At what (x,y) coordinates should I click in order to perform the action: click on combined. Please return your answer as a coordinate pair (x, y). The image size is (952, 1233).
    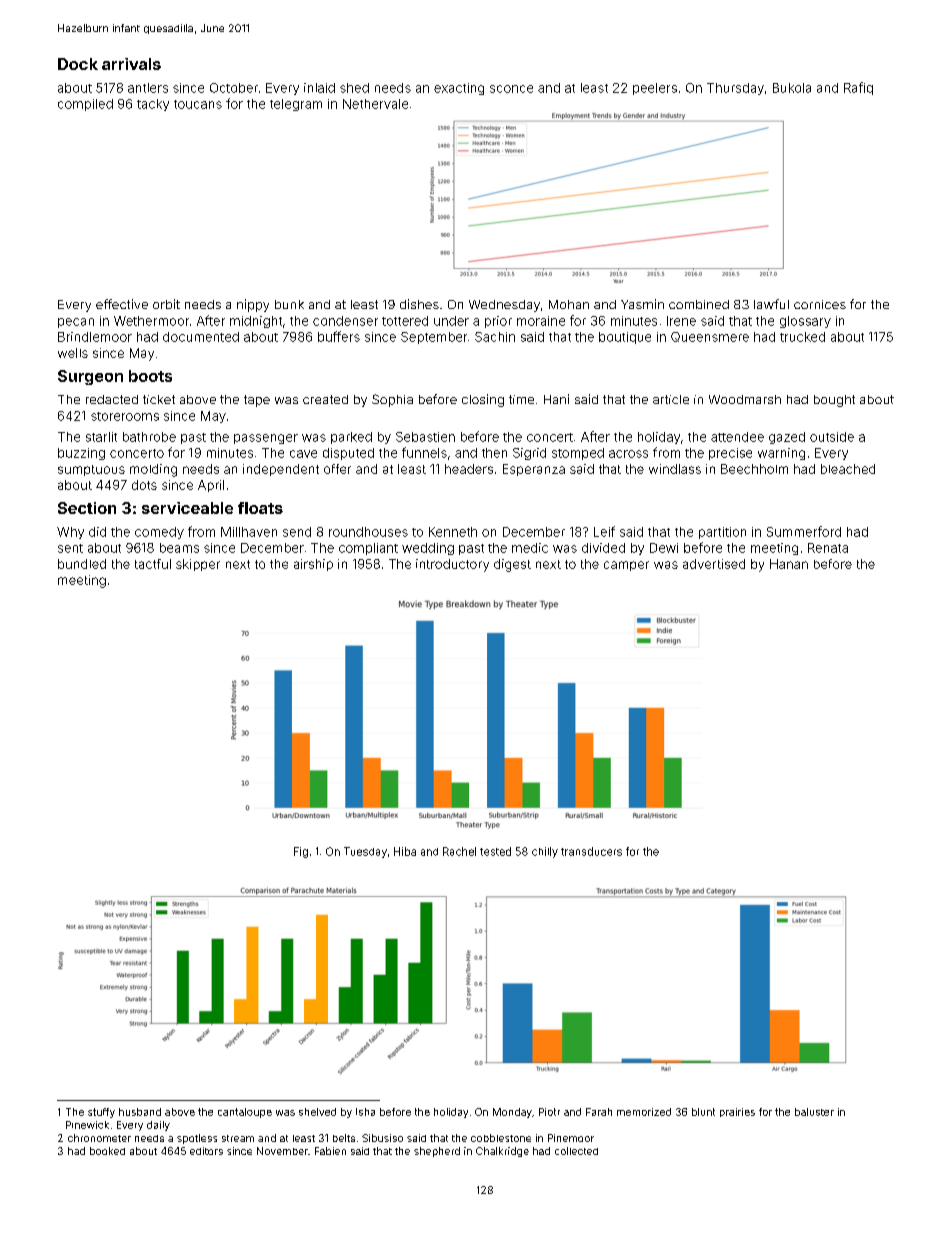
    Looking at the image, I should click on (699, 304).
